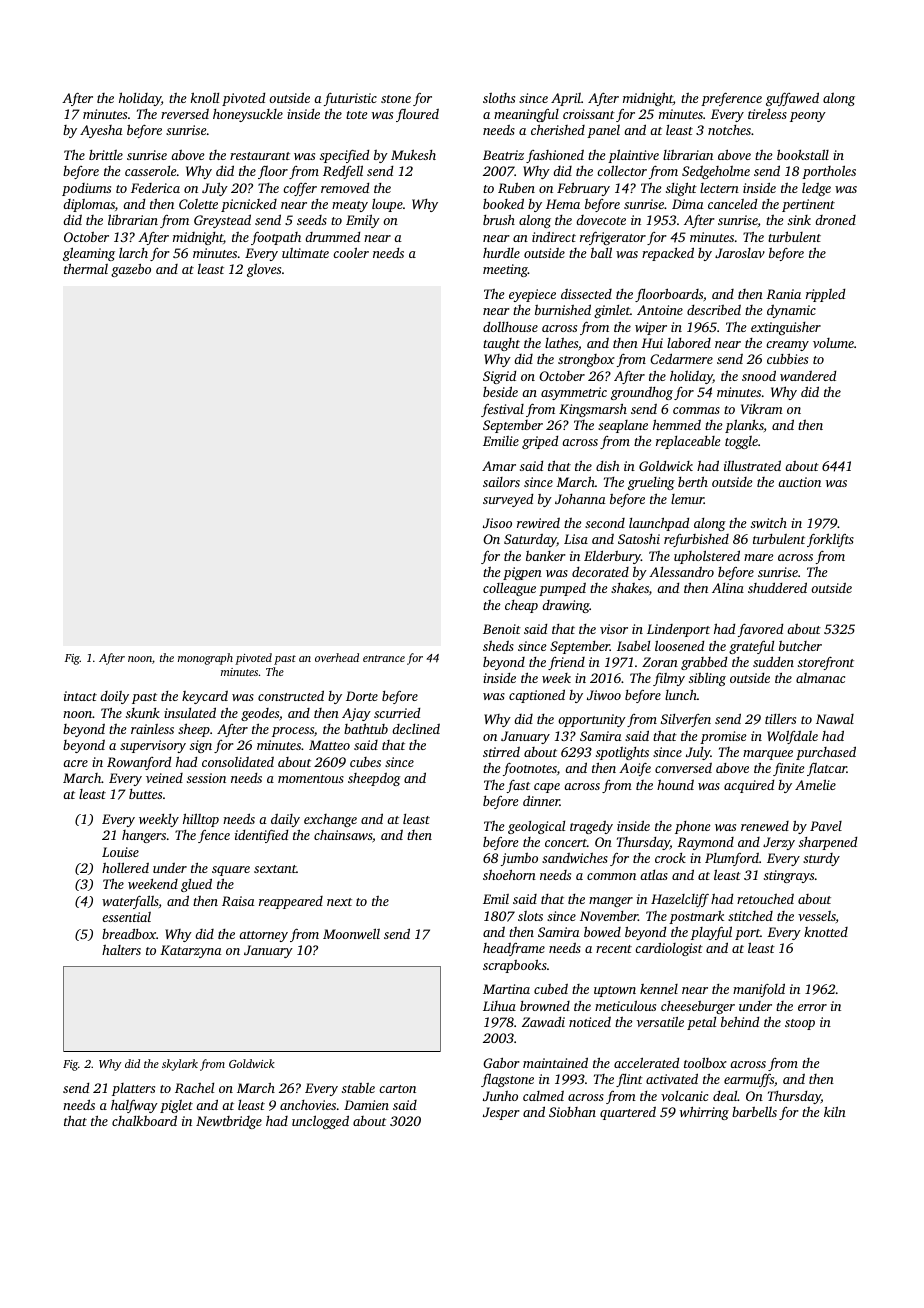 This screenshot has height=1308, width=924. I want to click on reversed, so click(185, 114).
